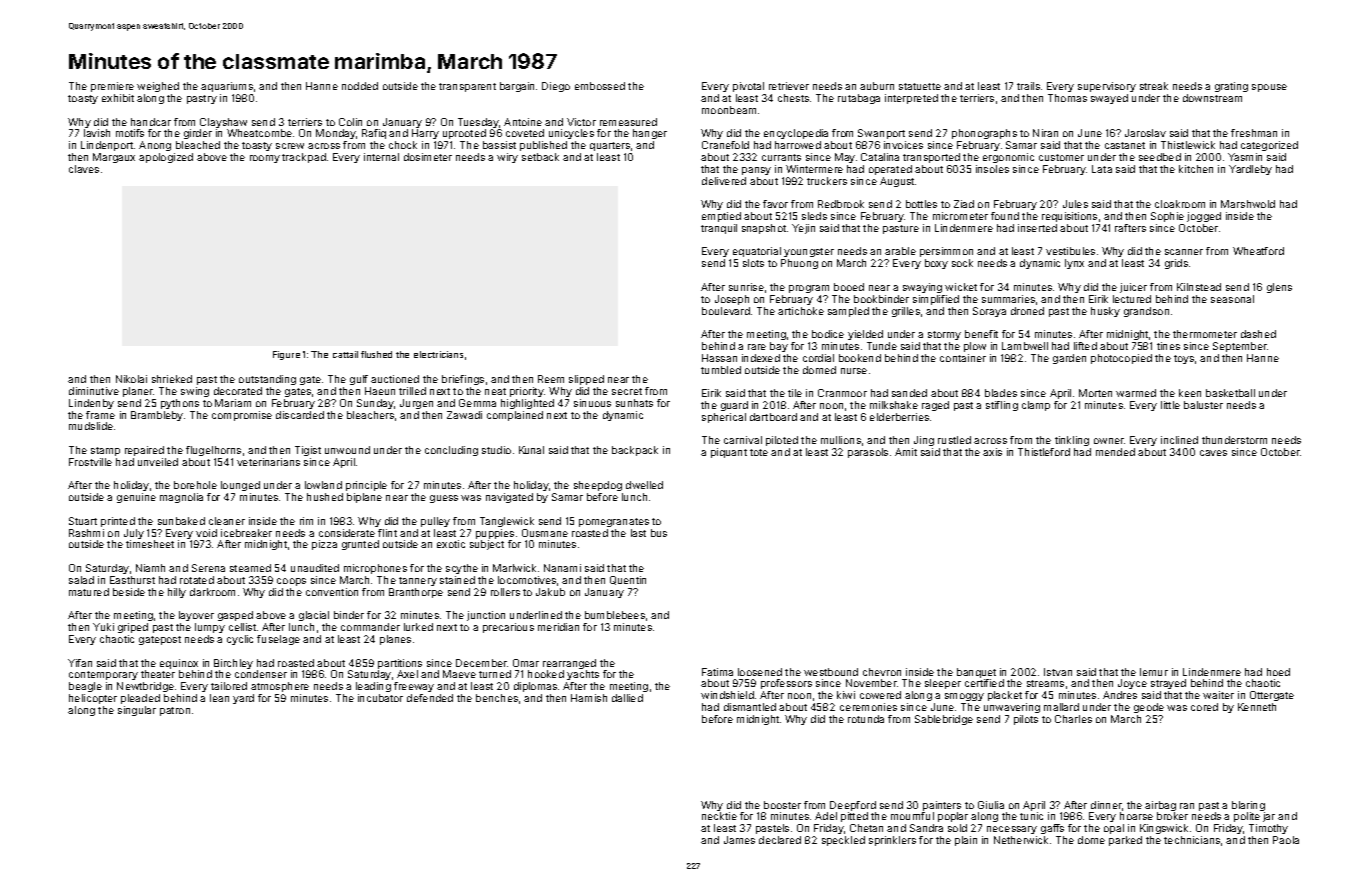  I want to click on Axel, so click(407, 674).
